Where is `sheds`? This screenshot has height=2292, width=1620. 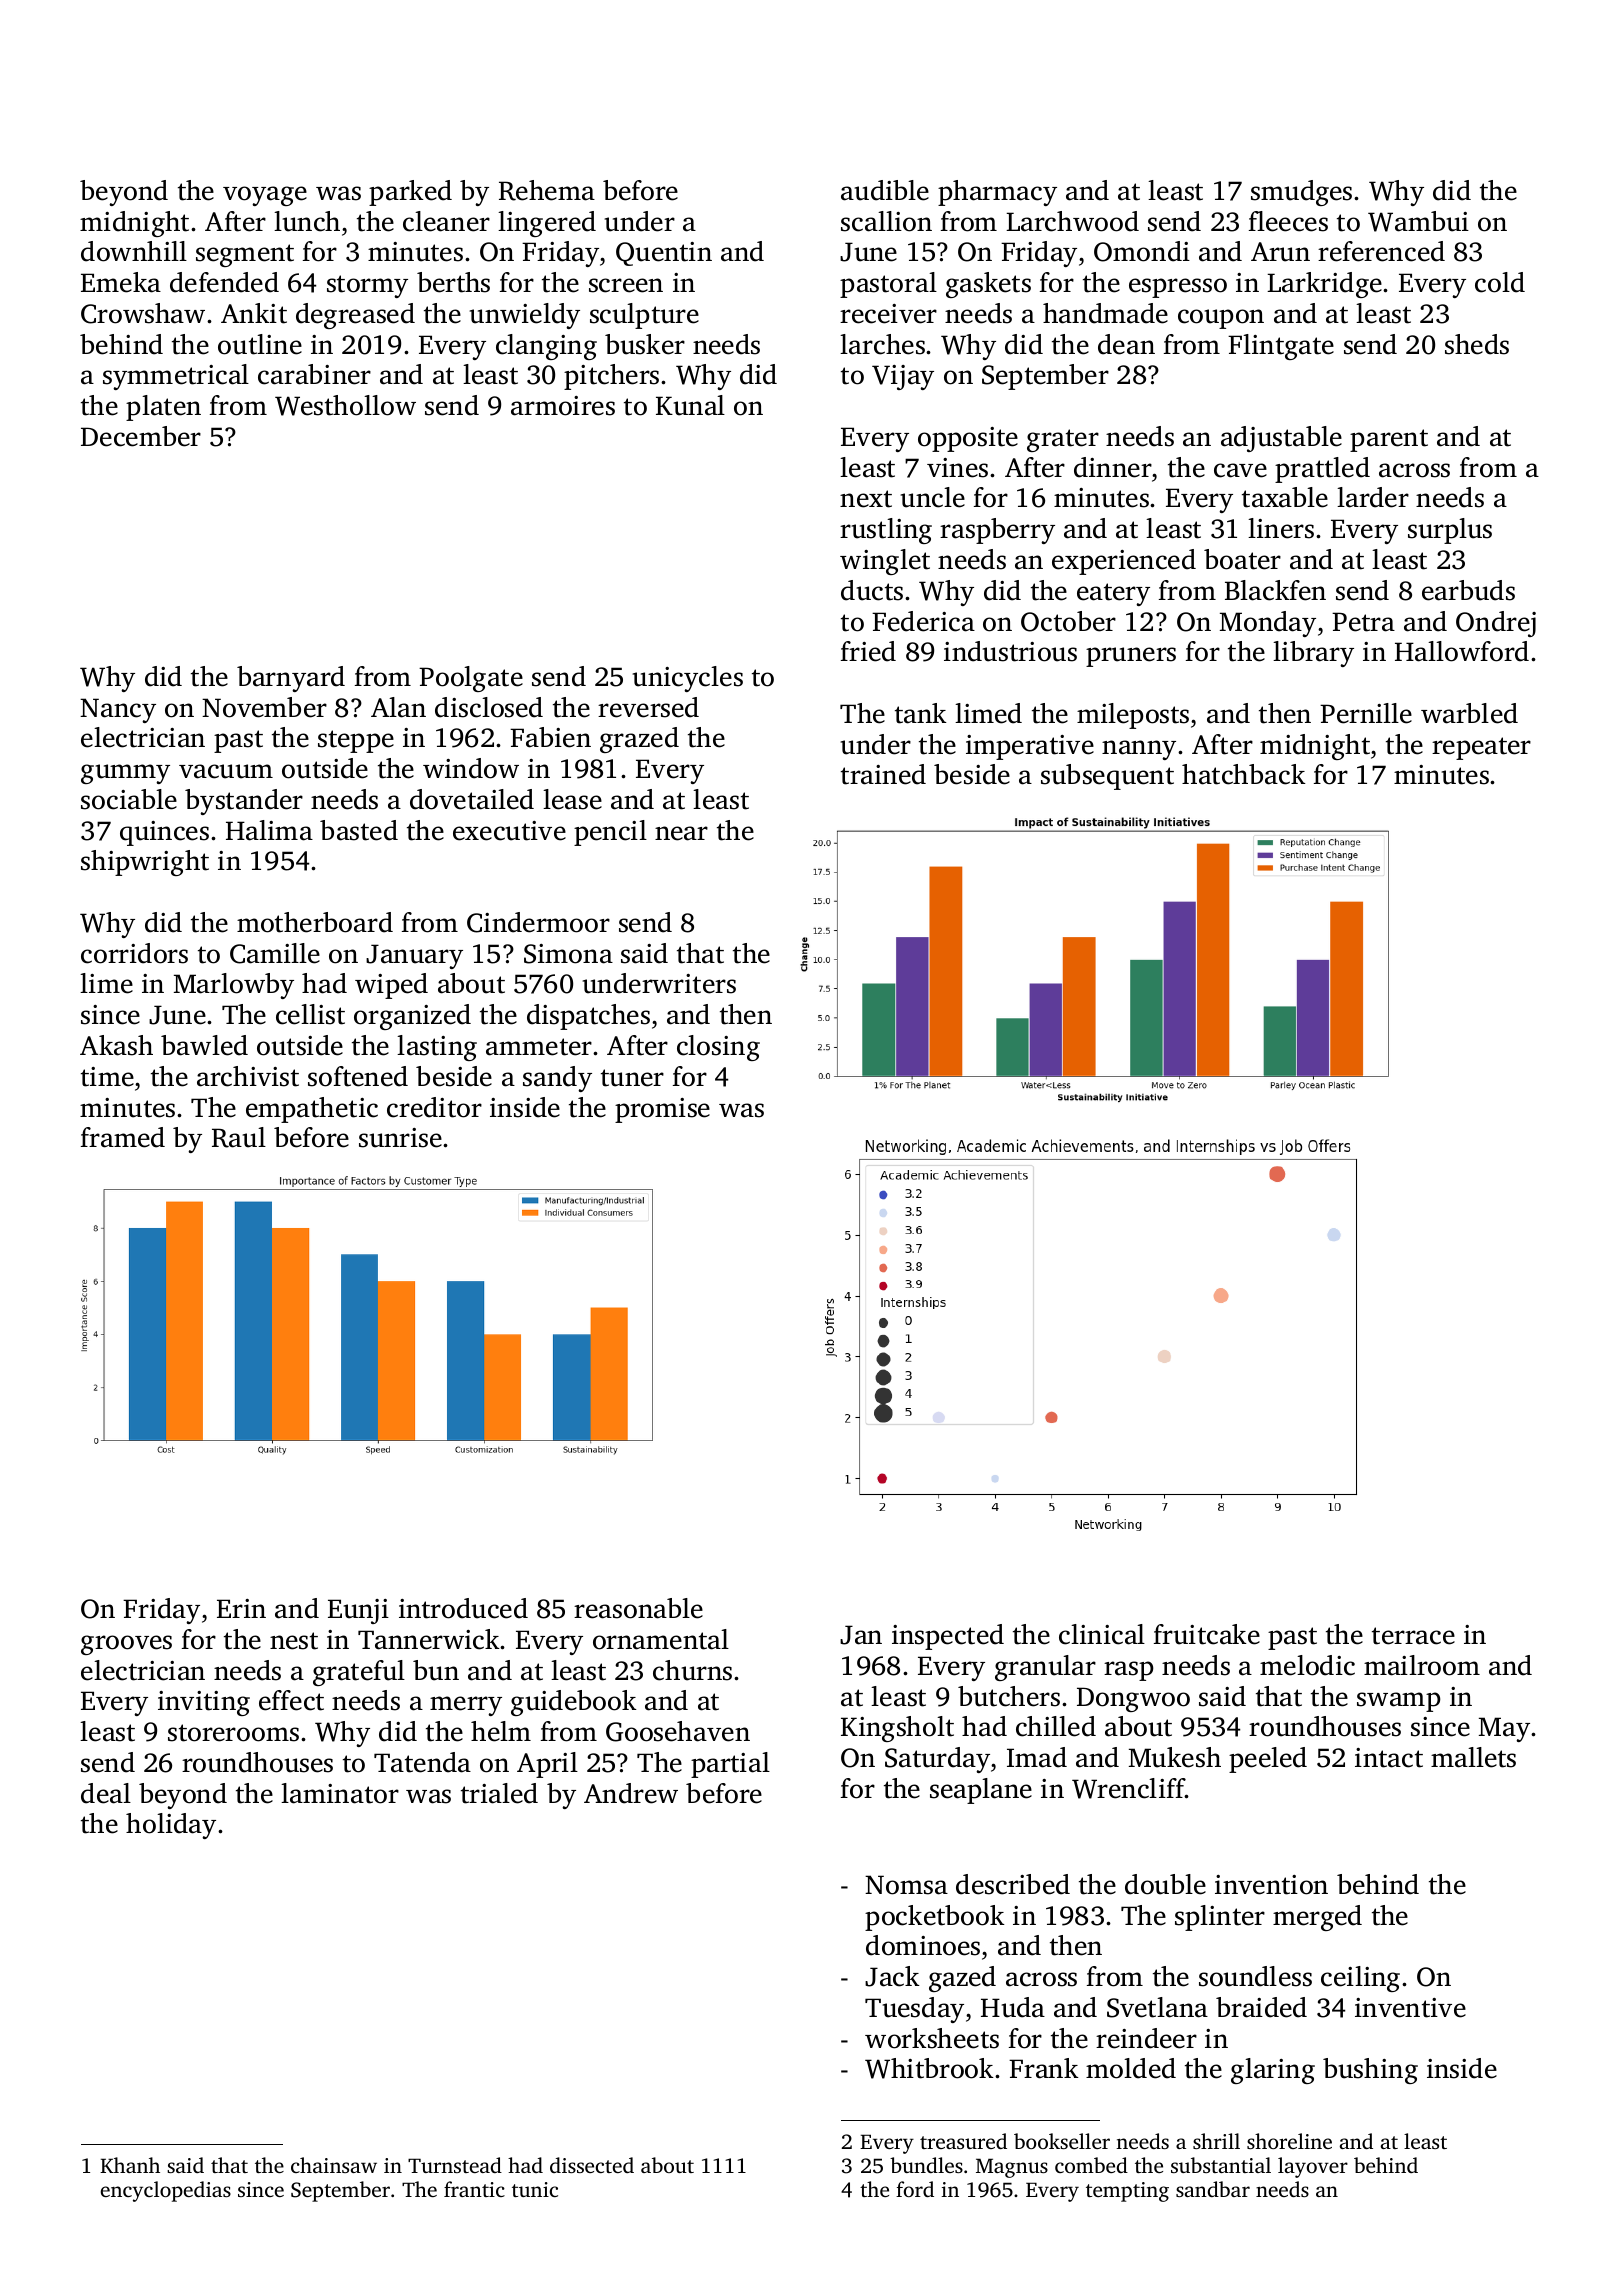 sheds is located at coordinates (1477, 344).
